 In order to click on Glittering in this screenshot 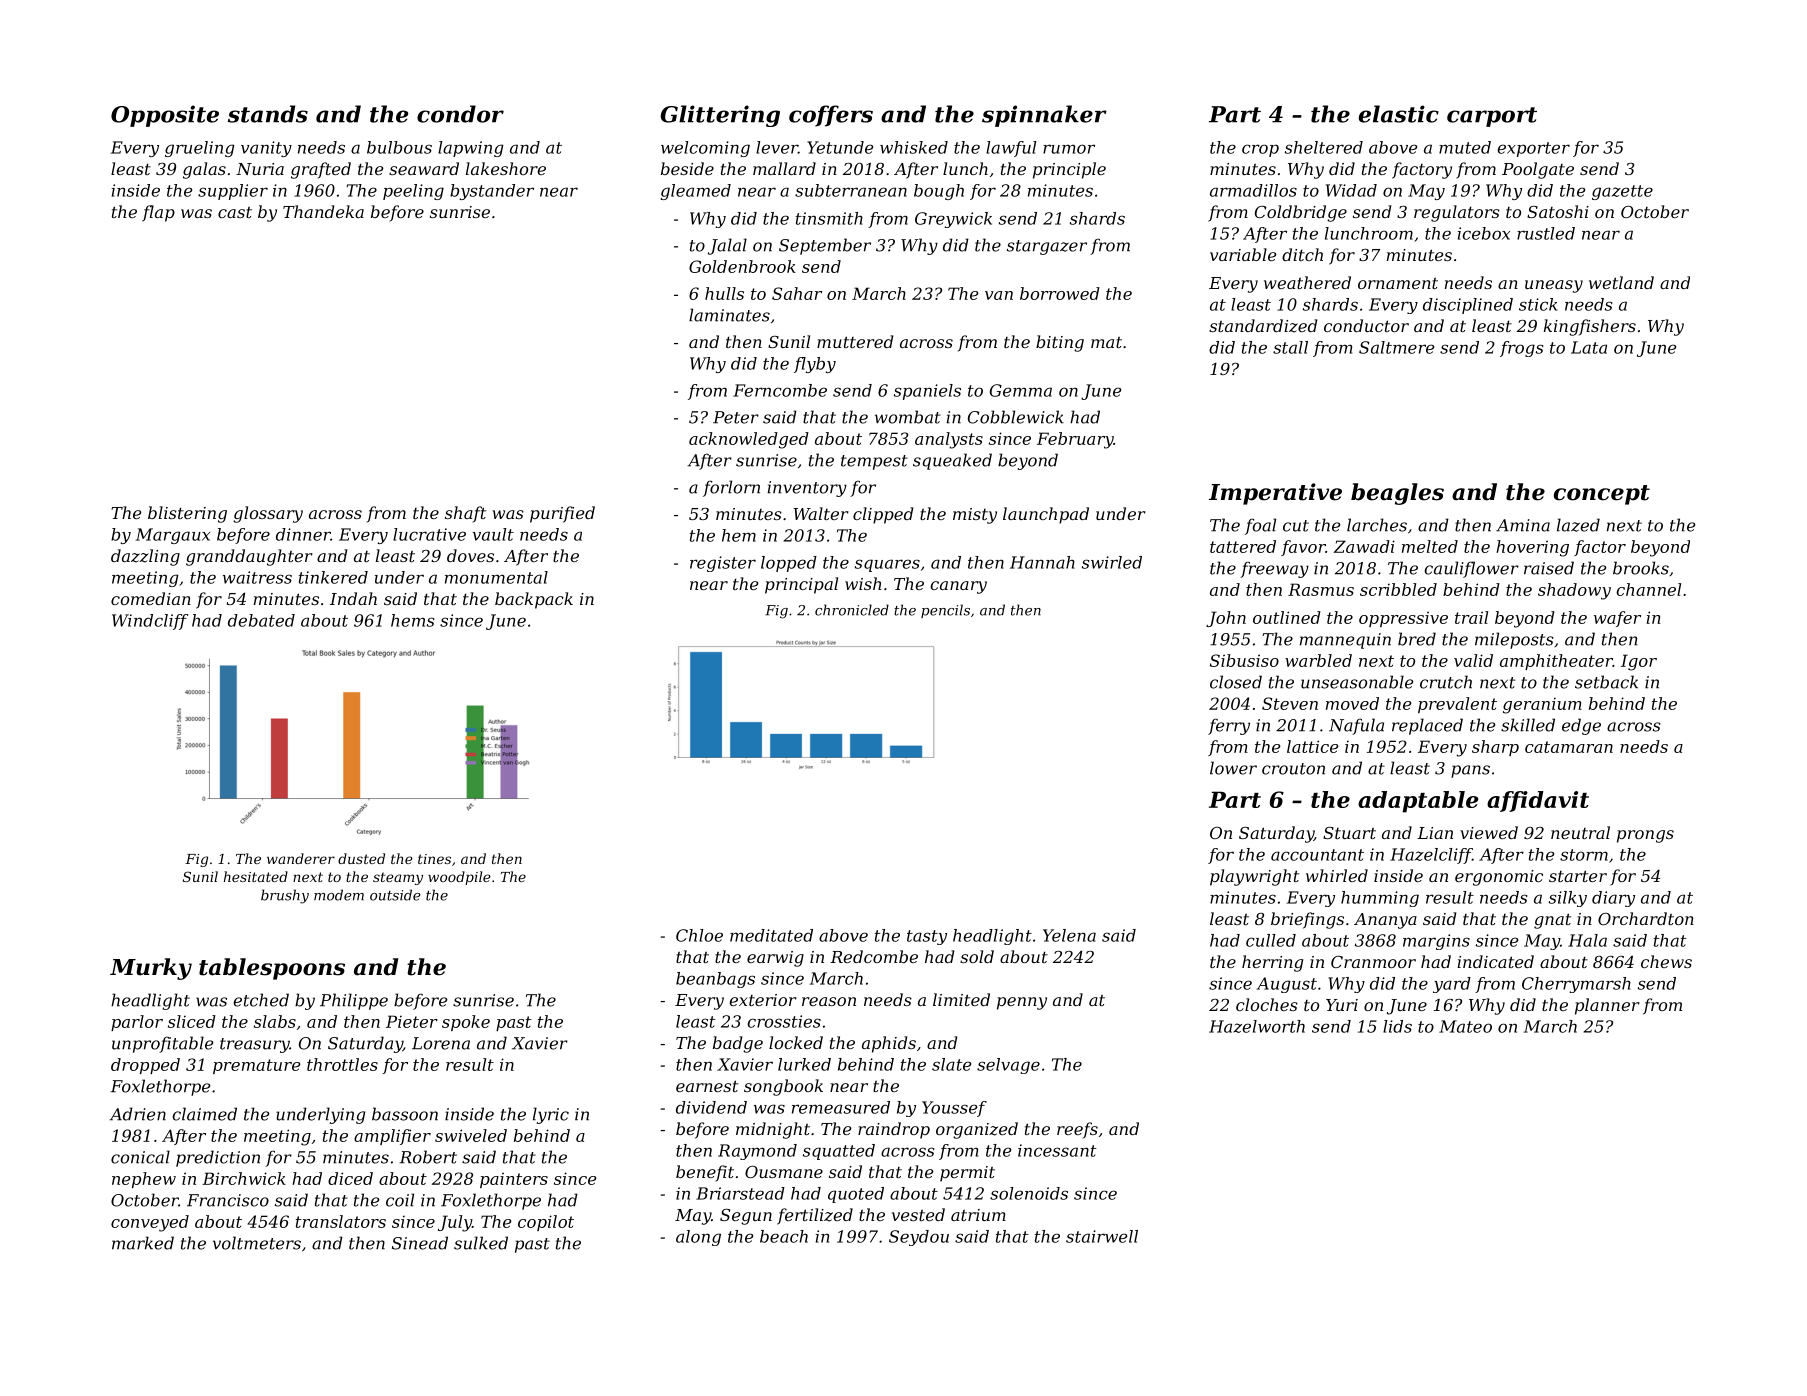, I will do `click(720, 116)`.
